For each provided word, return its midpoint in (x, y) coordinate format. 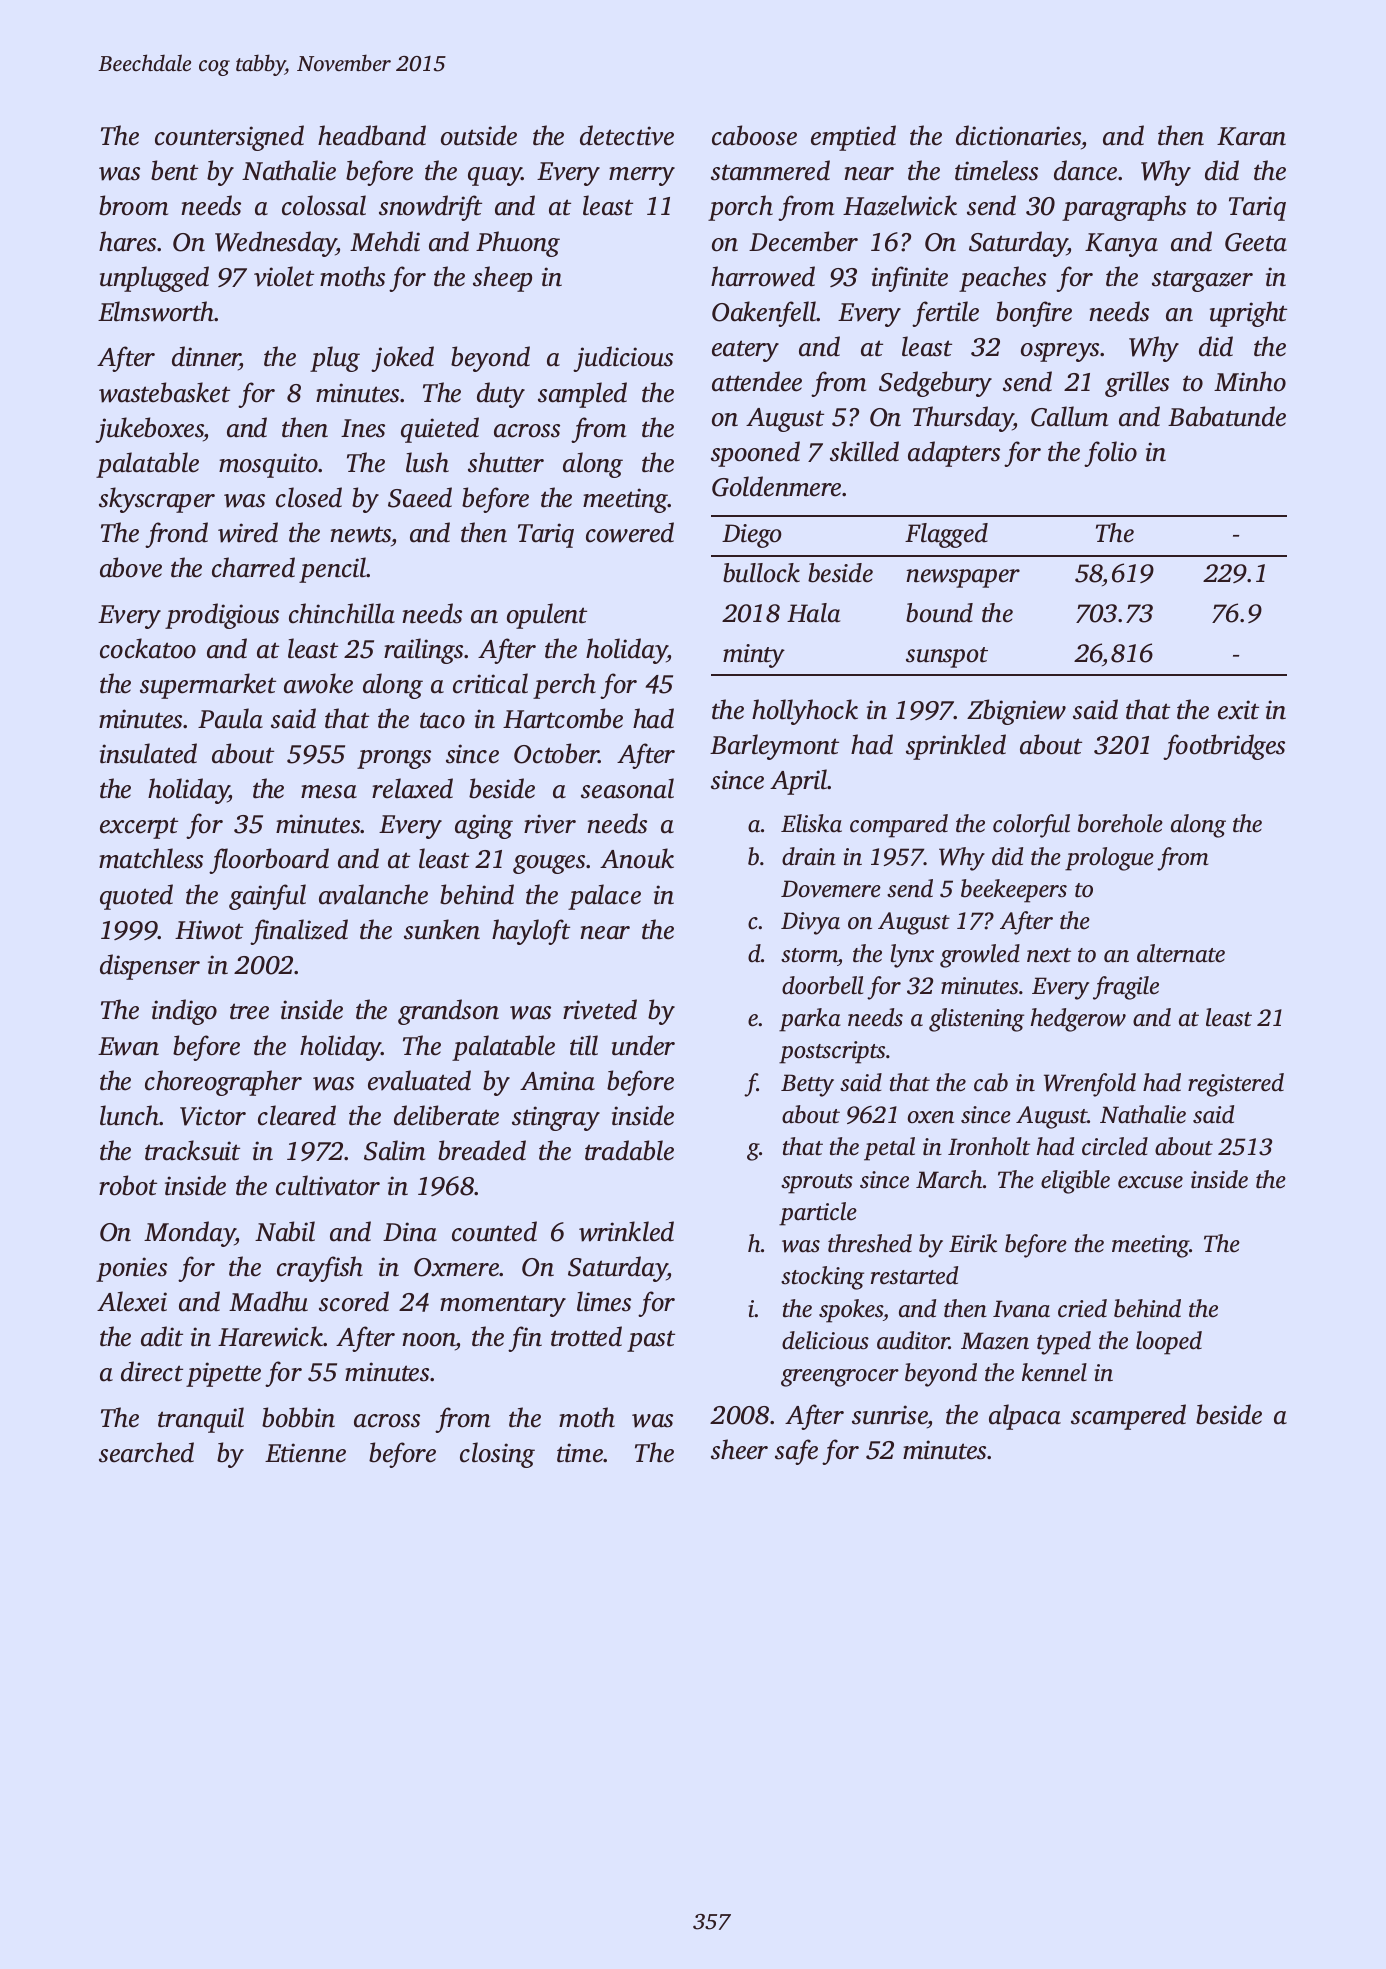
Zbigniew (1016, 712)
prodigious (222, 616)
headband (372, 135)
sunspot (947, 657)
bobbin (298, 1417)
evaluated (419, 1080)
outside (479, 135)
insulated (148, 753)
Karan (1251, 136)
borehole (1120, 823)
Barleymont (774, 747)
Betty (807, 1085)
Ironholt (989, 1146)
